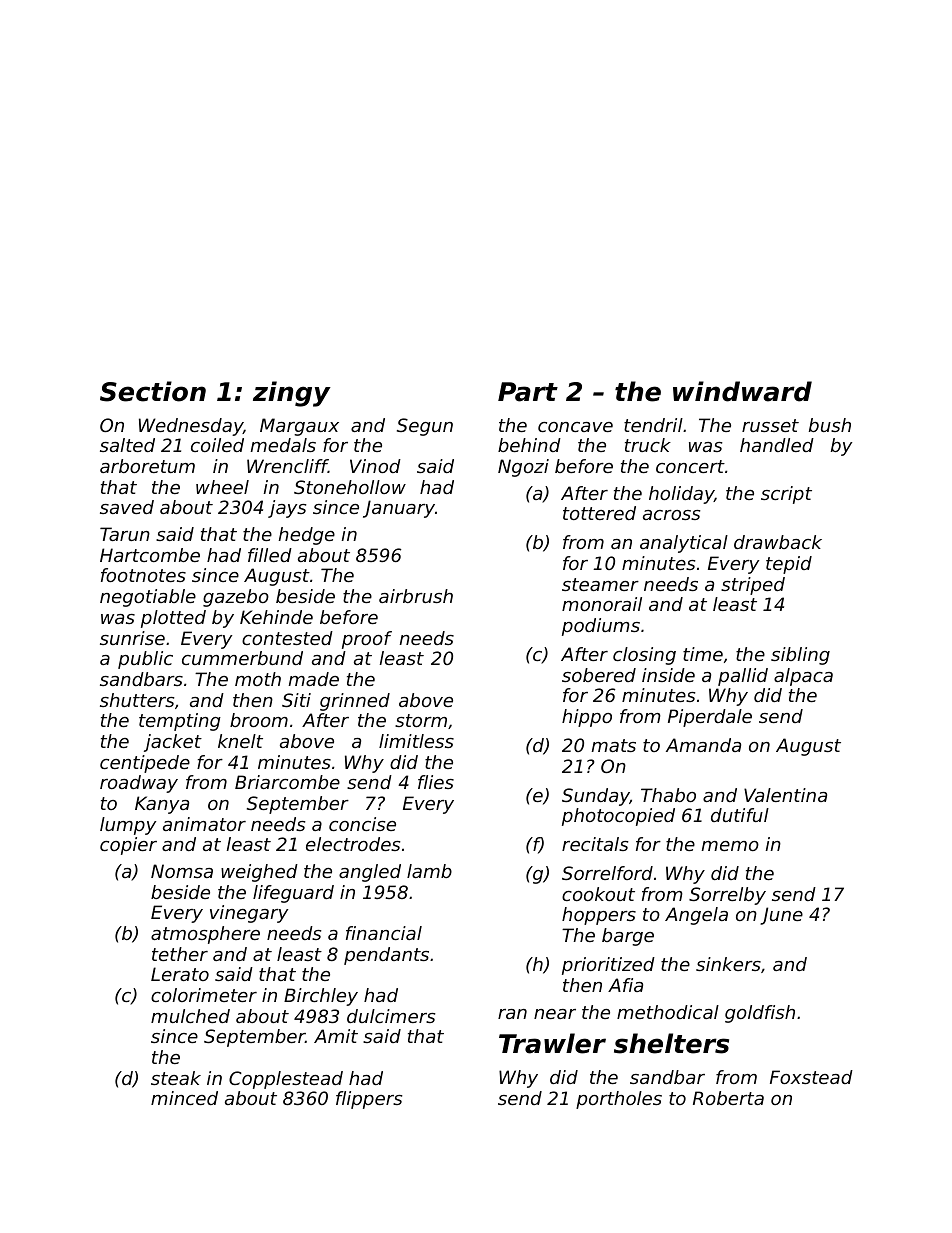  Describe the element at coordinates (416, 596) in the image. I see `airbrush` at that location.
